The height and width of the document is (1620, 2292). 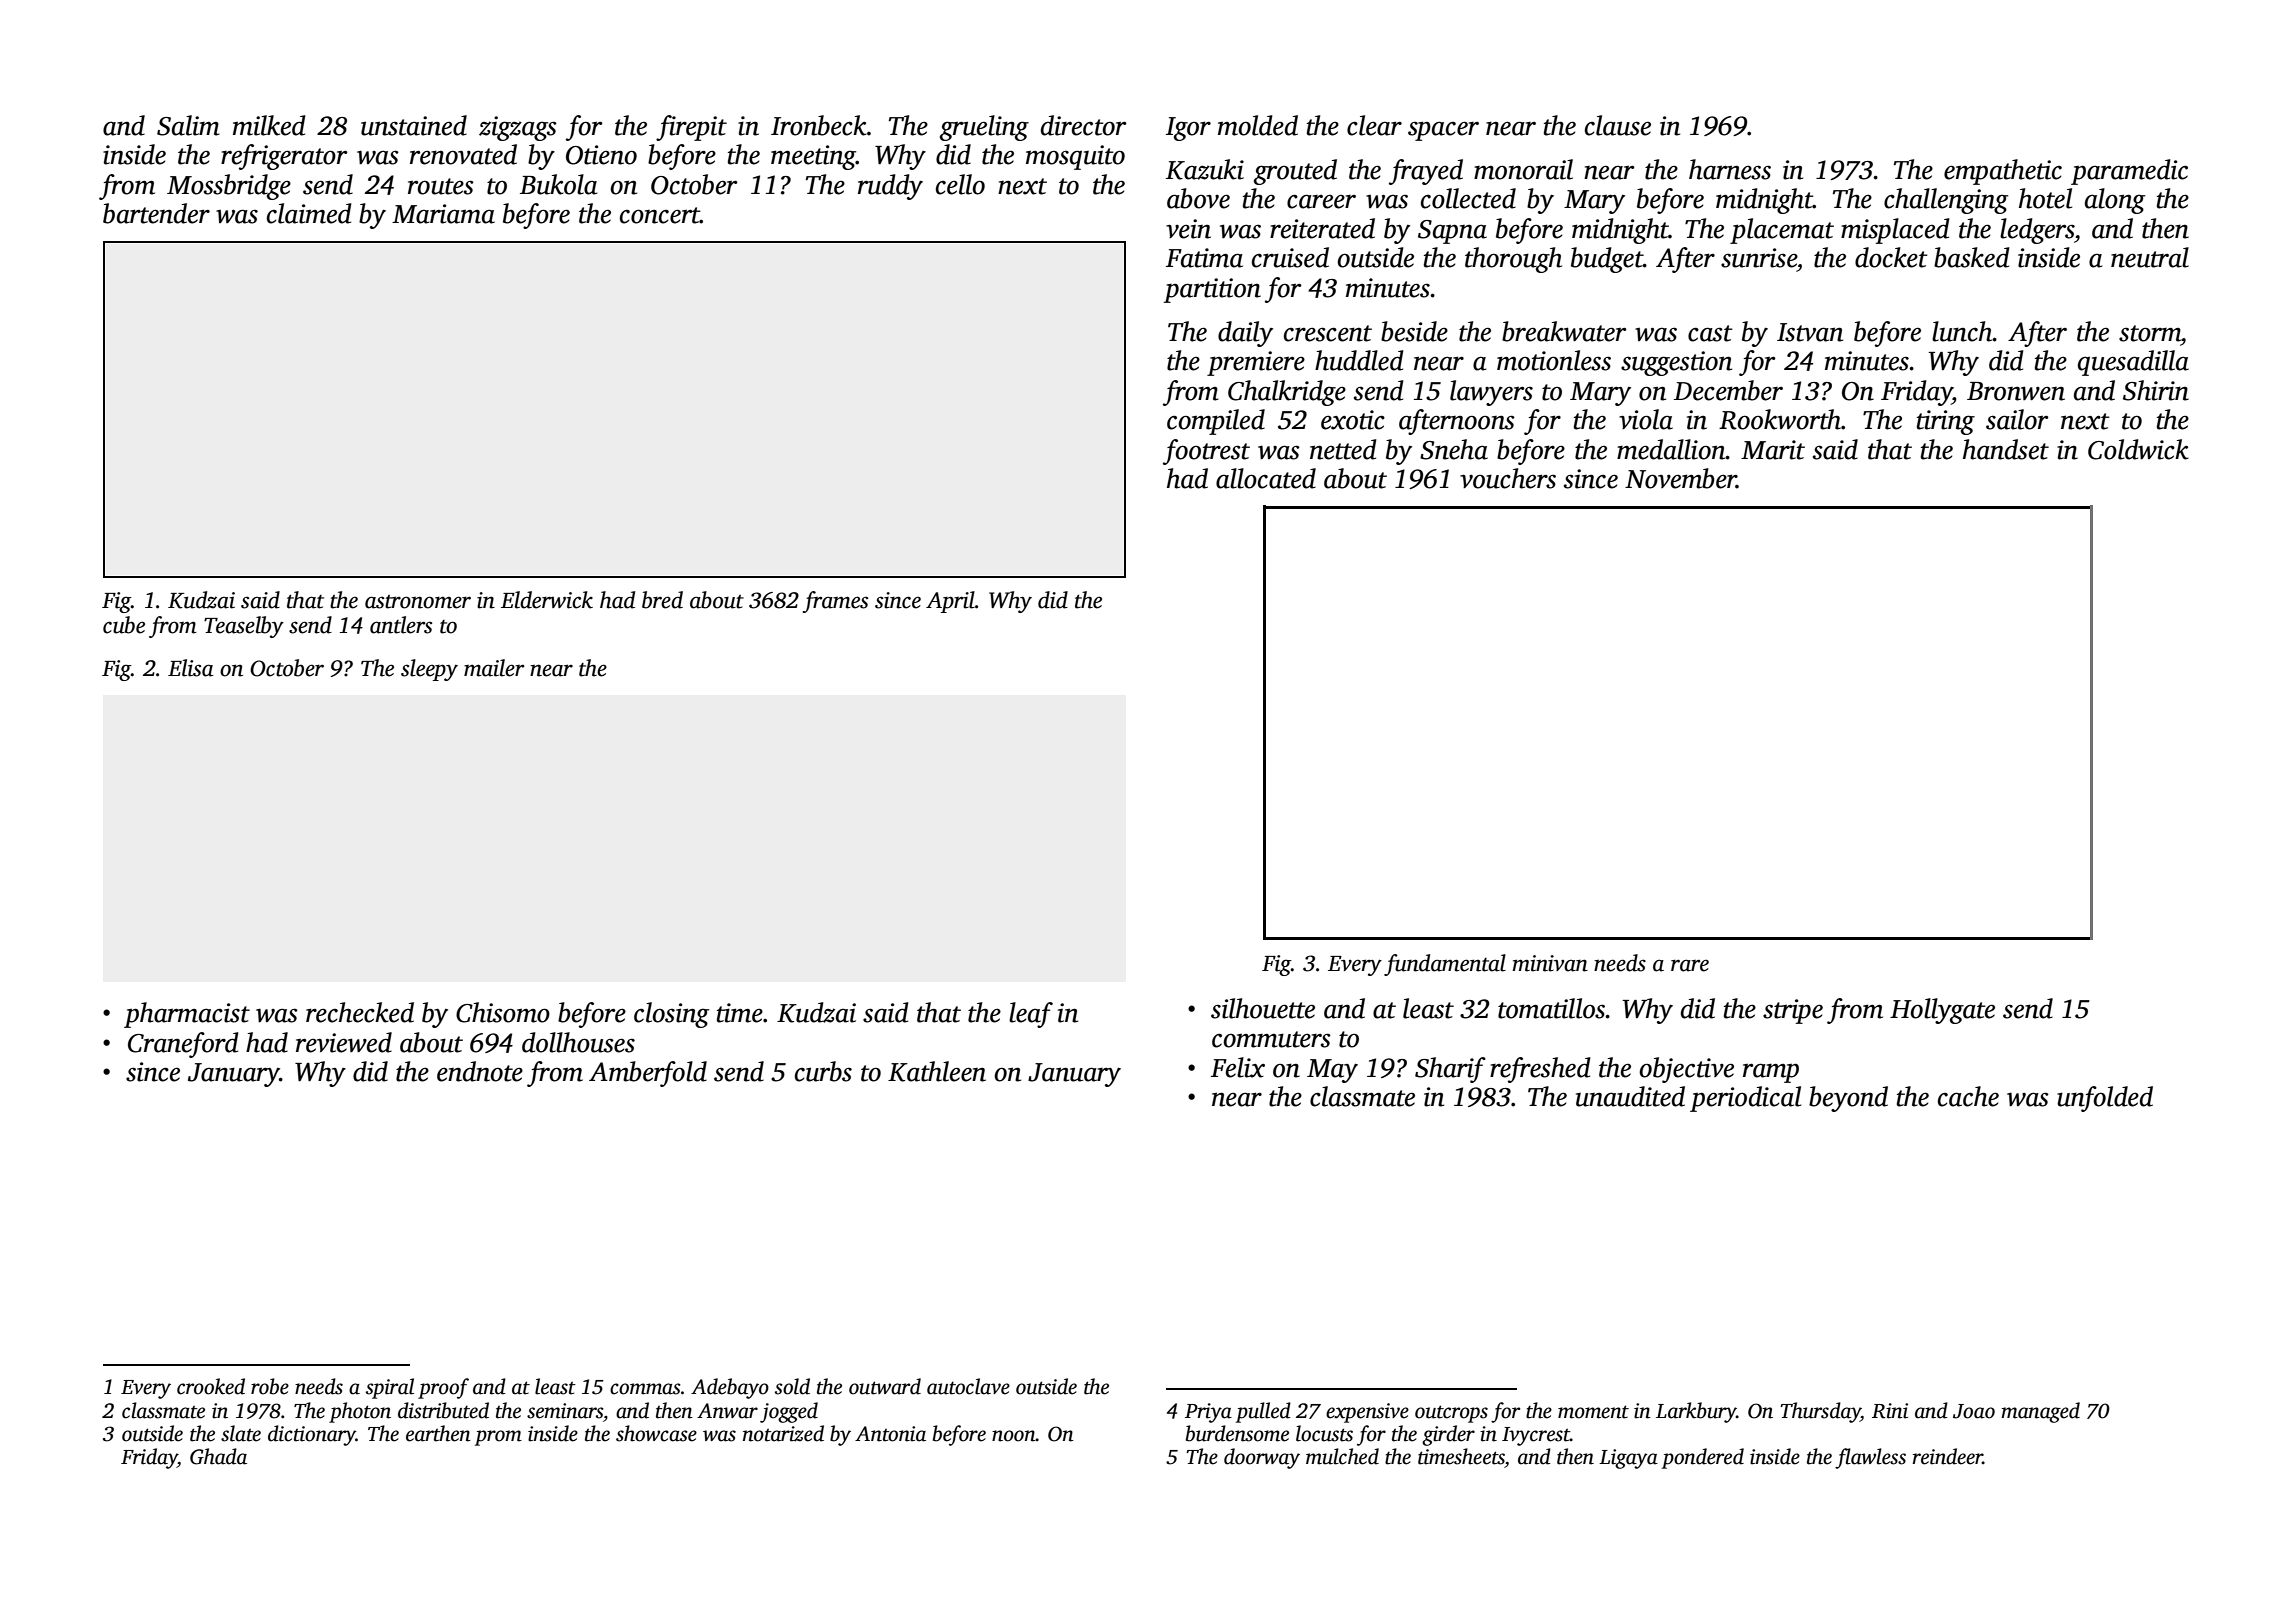 What do you see at coordinates (1374, 125) in the document?
I see `clear` at bounding box center [1374, 125].
